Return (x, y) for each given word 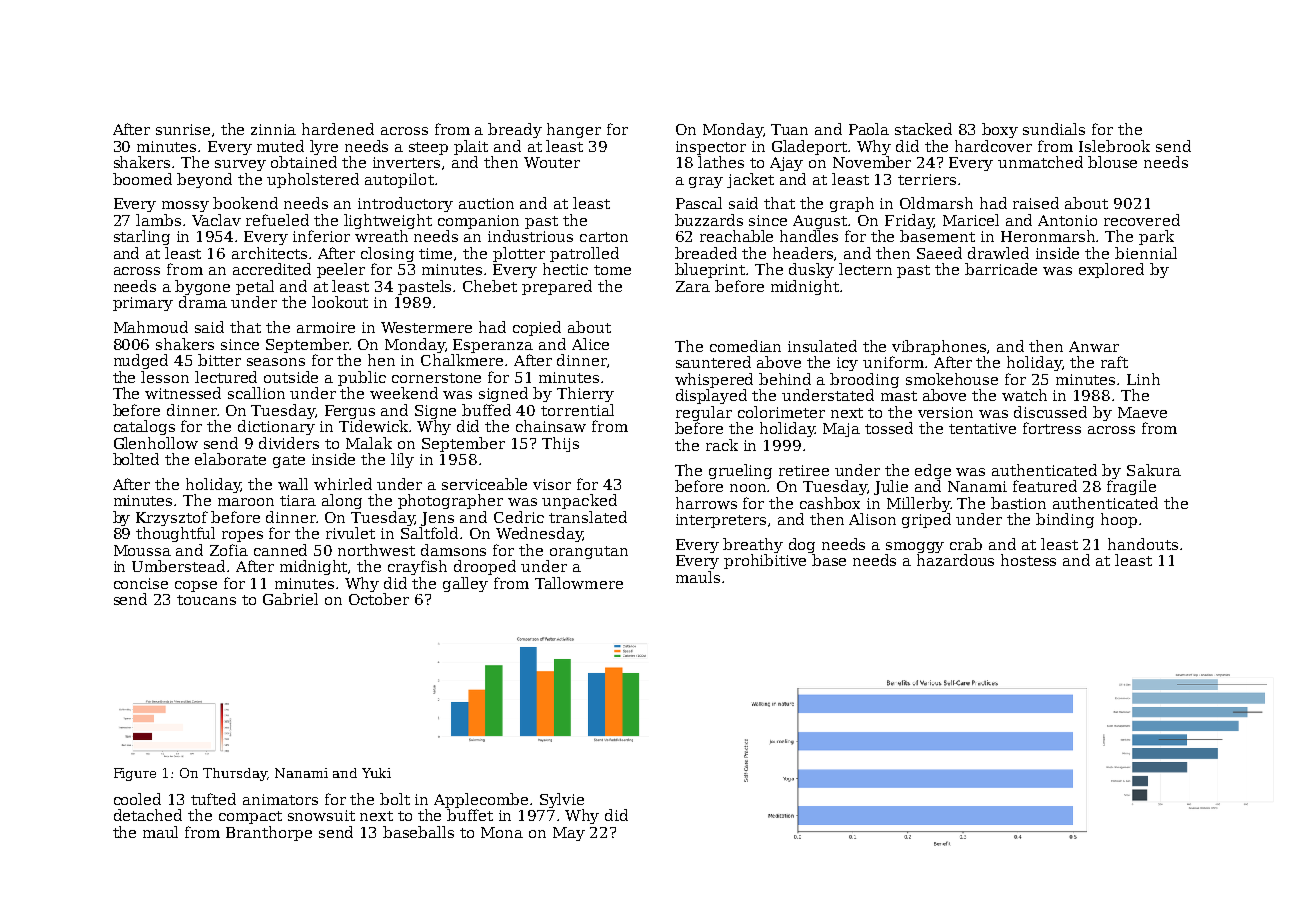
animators (280, 799)
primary (143, 304)
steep (428, 148)
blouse (1112, 162)
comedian (745, 346)
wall (293, 484)
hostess (1028, 560)
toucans (206, 600)
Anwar (1094, 346)
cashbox (830, 503)
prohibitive (765, 561)
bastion (1018, 503)
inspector (711, 148)
